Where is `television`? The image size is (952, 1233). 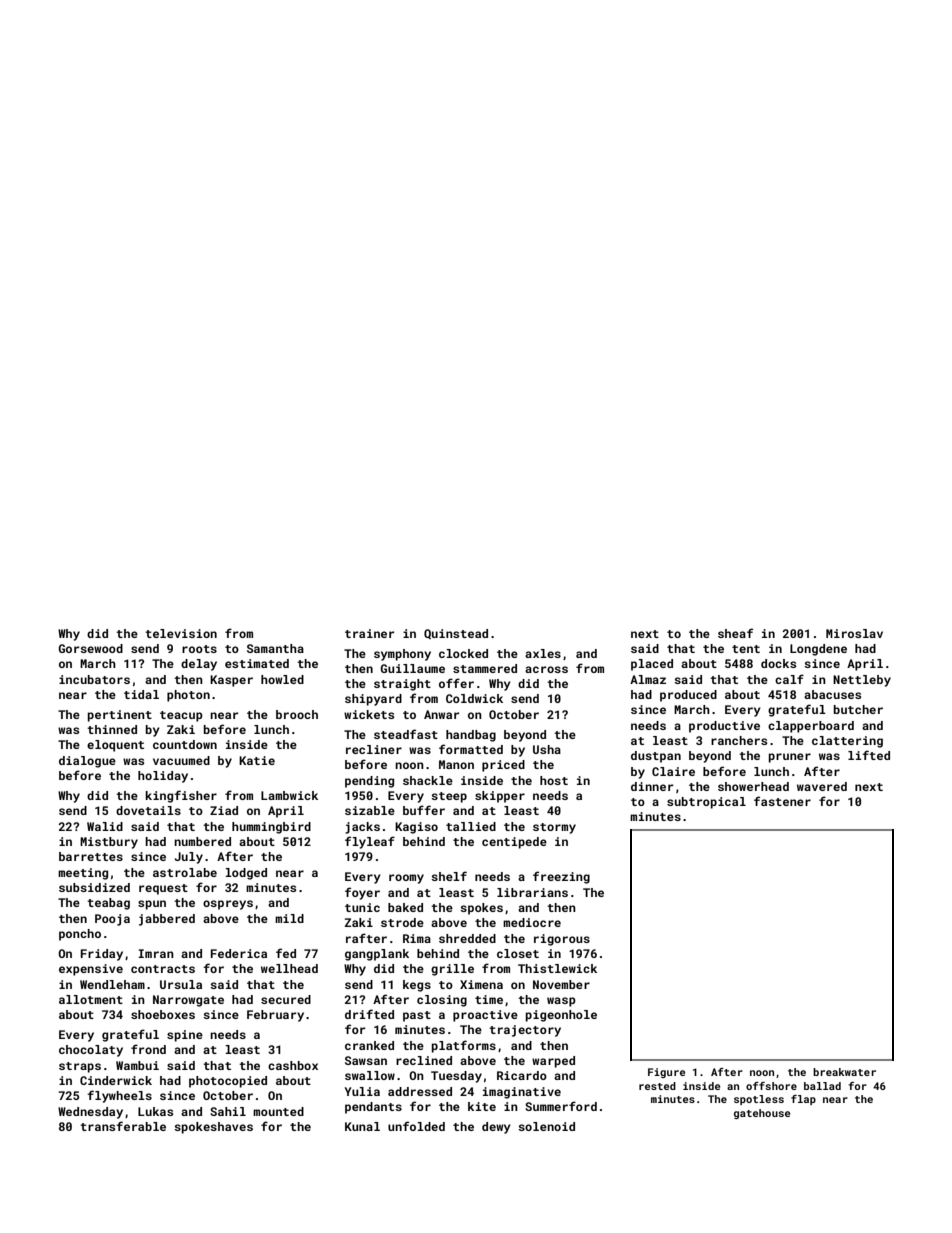 television is located at coordinates (181, 633).
